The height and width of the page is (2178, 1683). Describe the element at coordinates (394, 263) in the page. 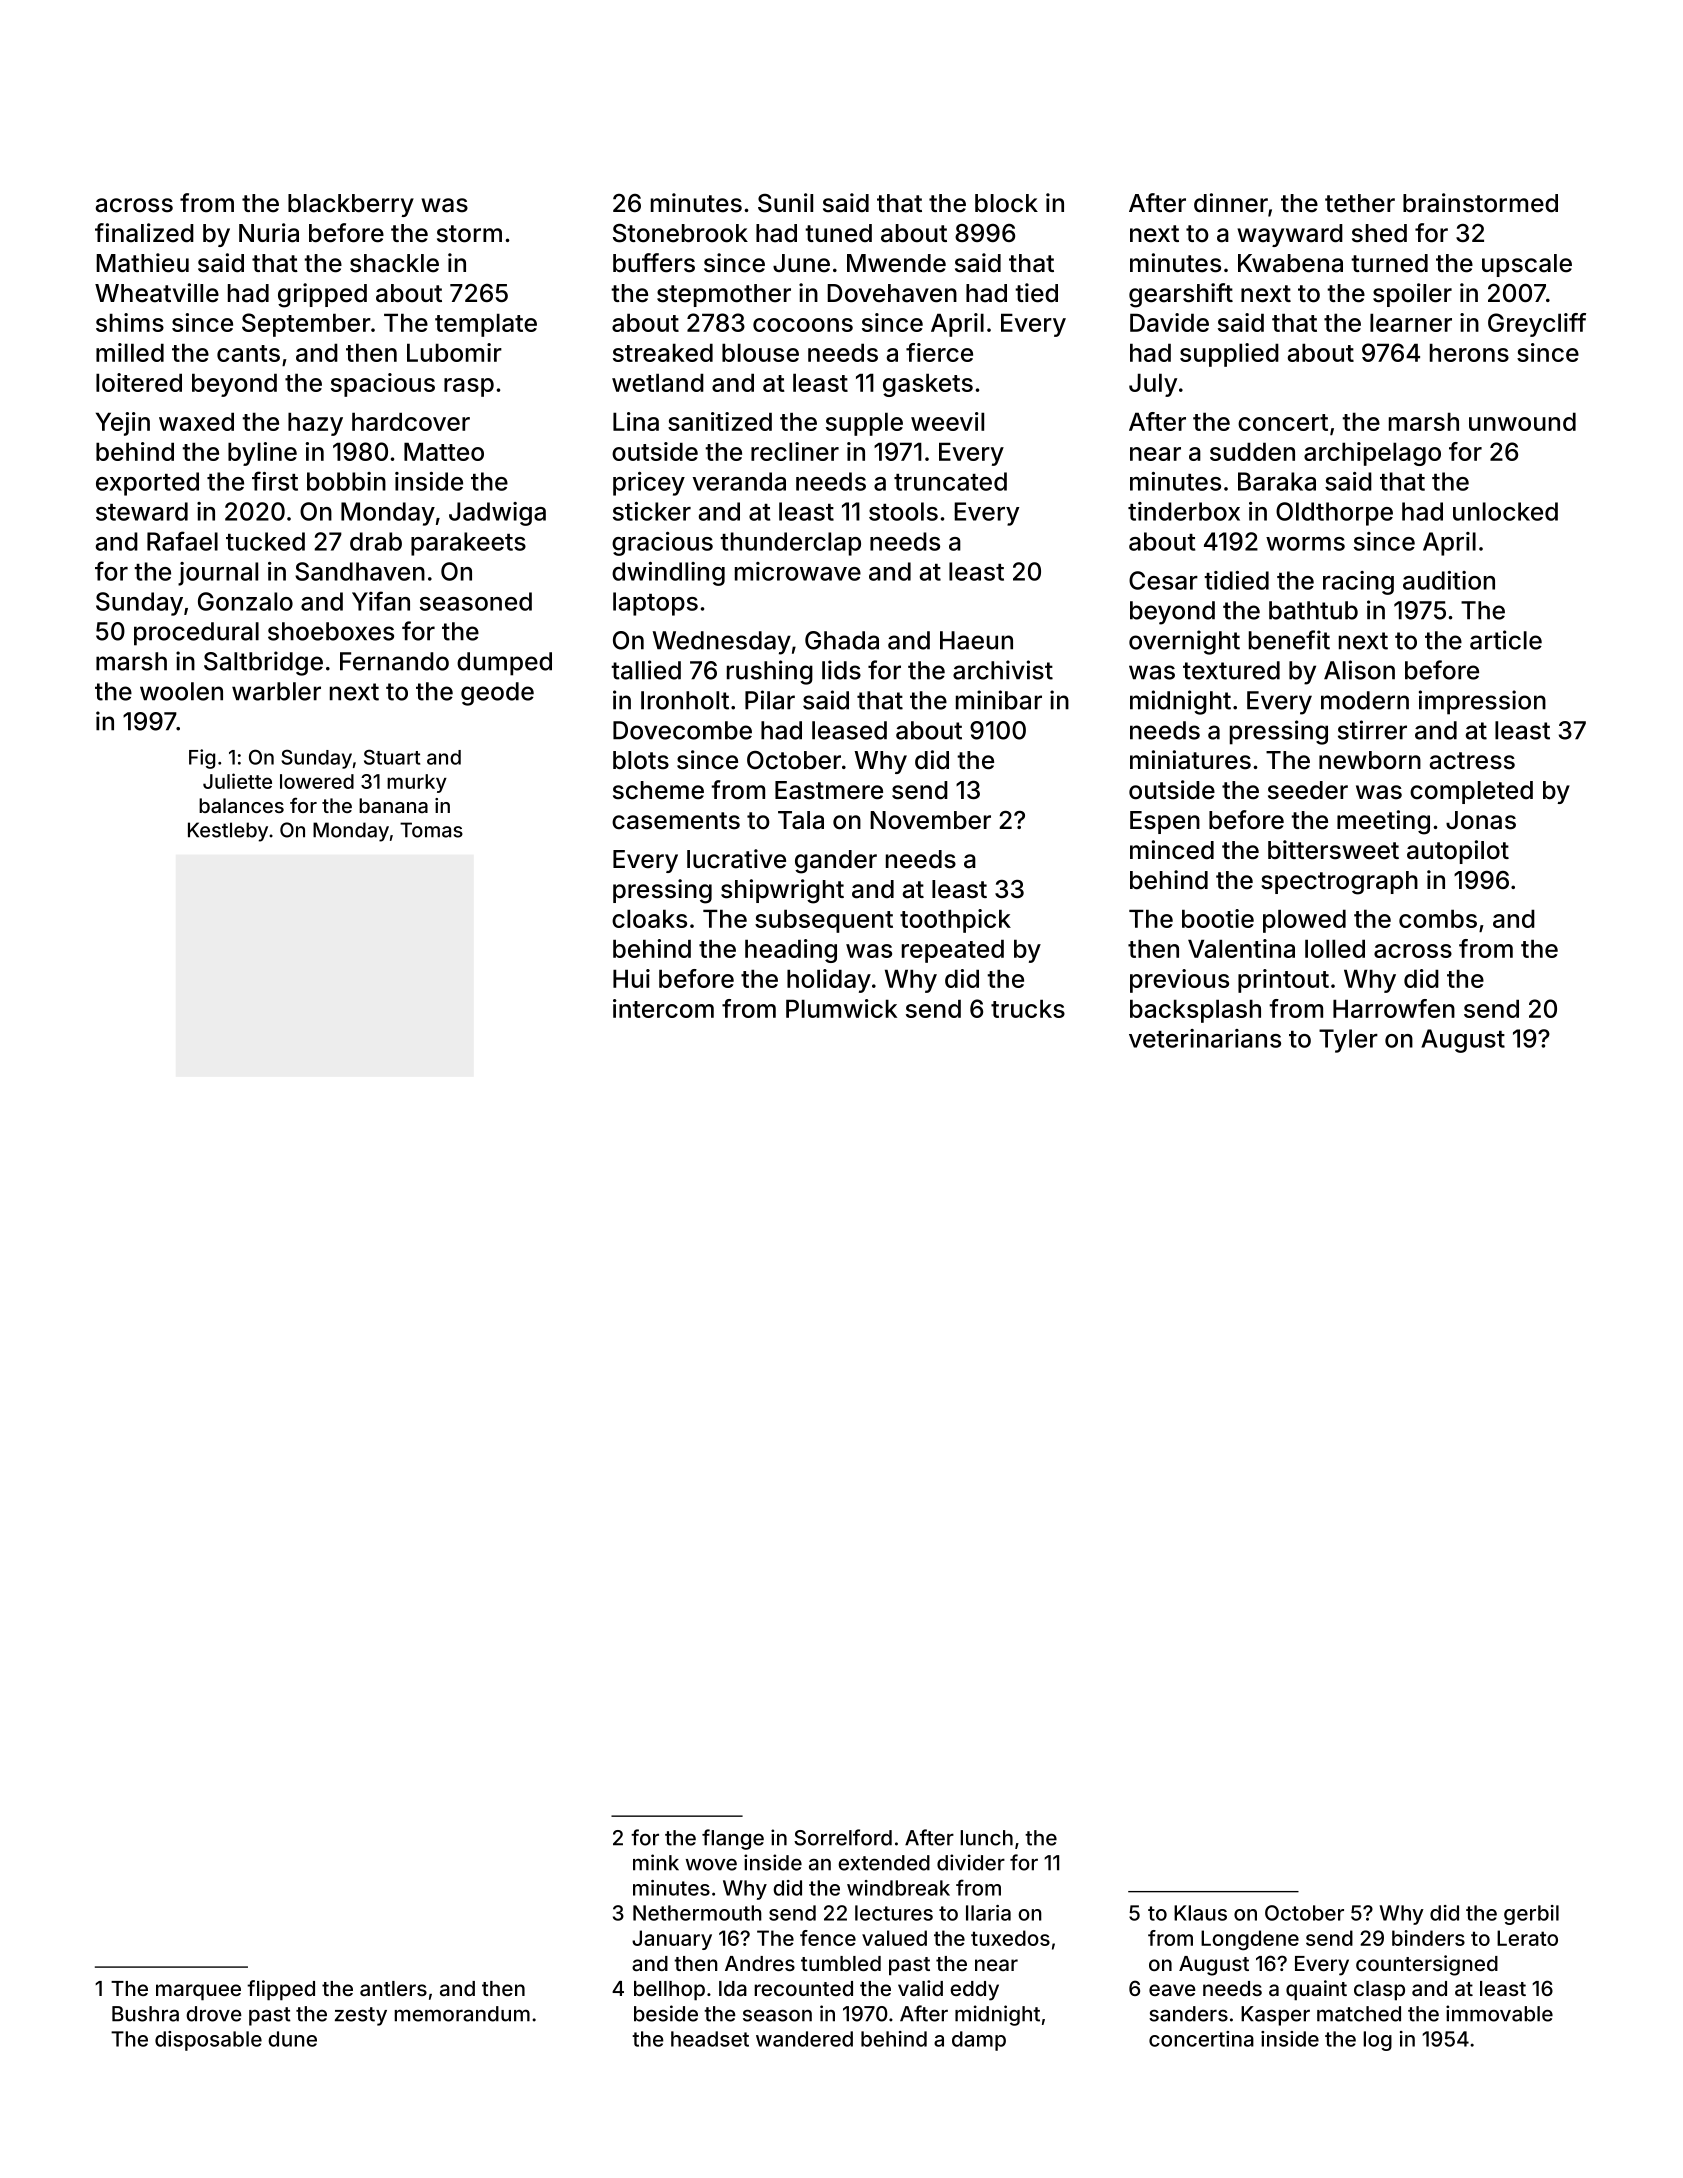

I see `shackle` at that location.
